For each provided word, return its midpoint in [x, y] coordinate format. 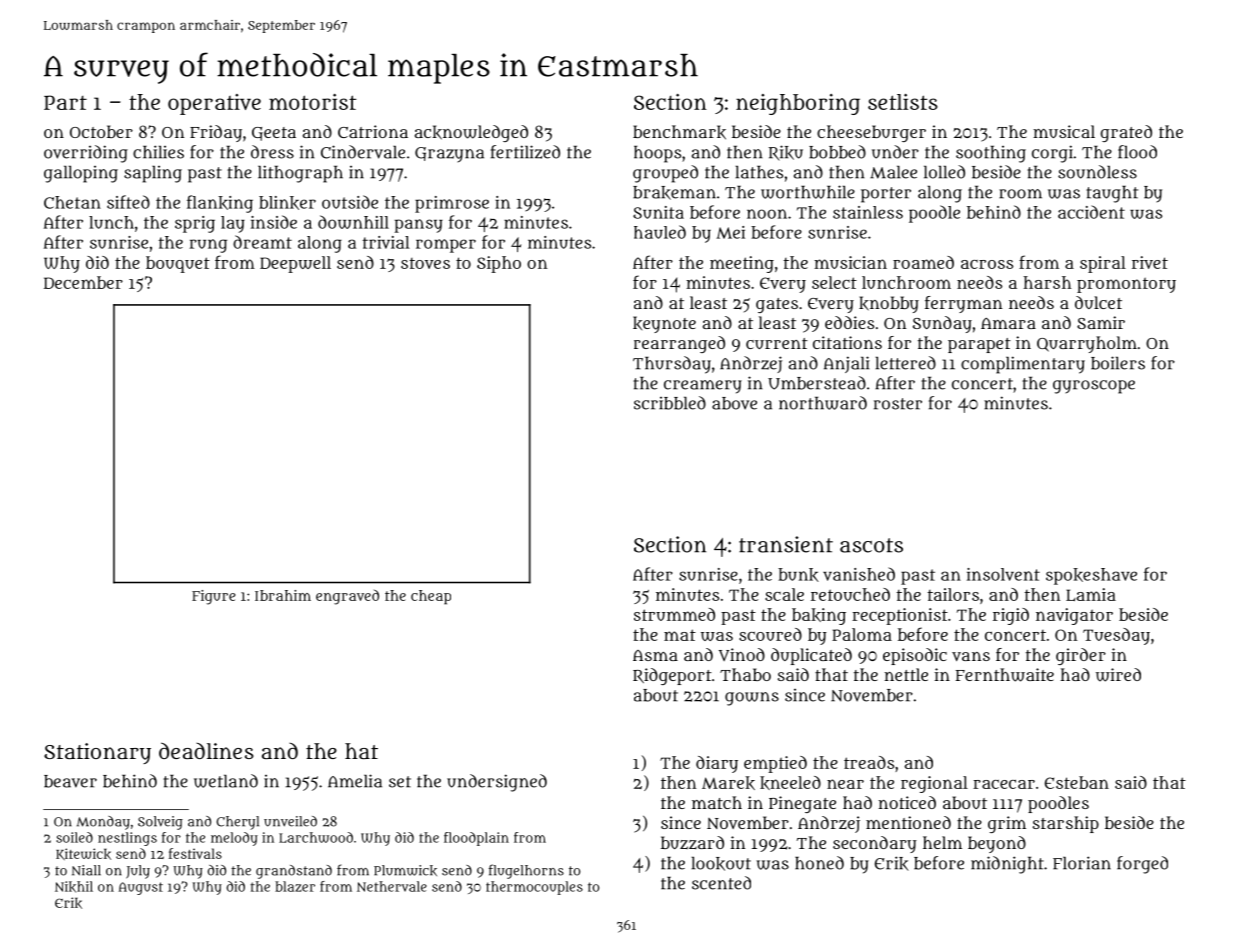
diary [717, 764]
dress [272, 152]
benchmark [679, 132]
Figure [213, 597]
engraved [347, 597]
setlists [903, 102]
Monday [103, 823]
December [83, 282]
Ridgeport [672, 676]
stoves [425, 263]
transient [786, 544]
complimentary [1023, 365]
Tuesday [1116, 636]
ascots [871, 545]
